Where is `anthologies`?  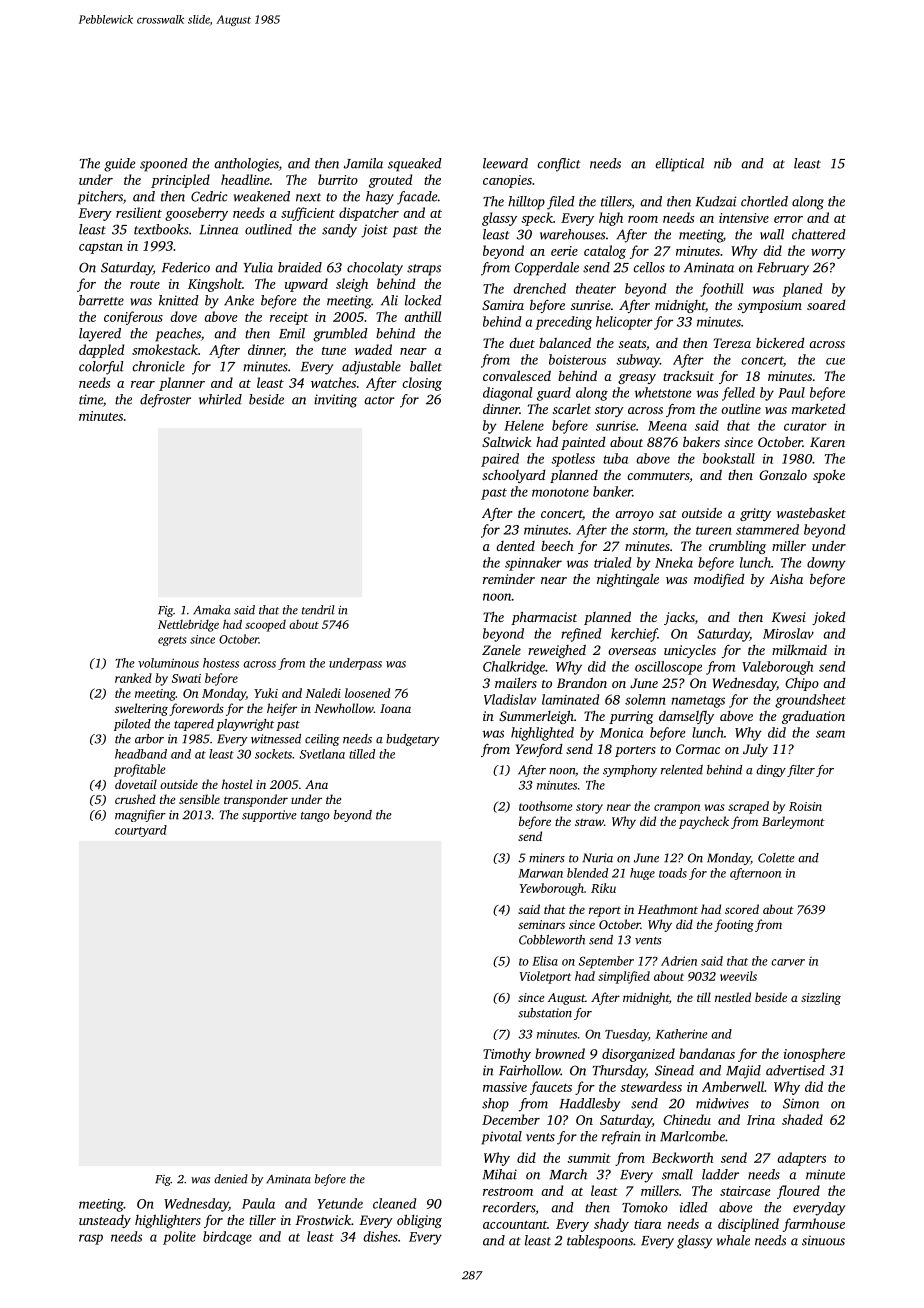
anthologies is located at coordinates (247, 165).
